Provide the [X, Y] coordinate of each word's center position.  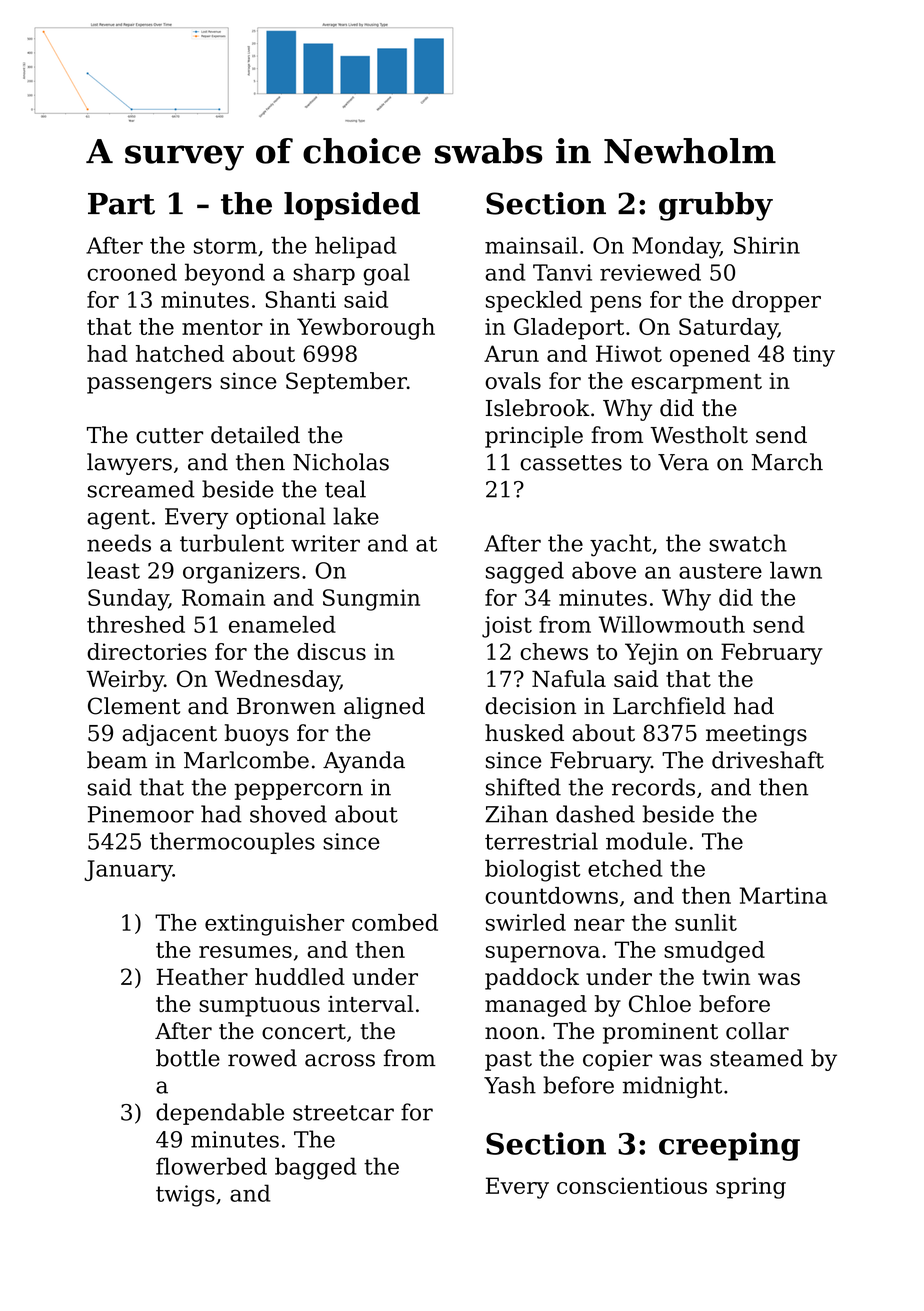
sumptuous [259, 1007]
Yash [510, 1085]
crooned [132, 272]
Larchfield [669, 706]
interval [371, 1003]
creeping [729, 1146]
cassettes [571, 463]
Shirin [767, 245]
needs [119, 543]
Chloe [660, 1003]
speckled [534, 302]
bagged [316, 1168]
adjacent [169, 735]
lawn [796, 570]
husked [524, 733]
